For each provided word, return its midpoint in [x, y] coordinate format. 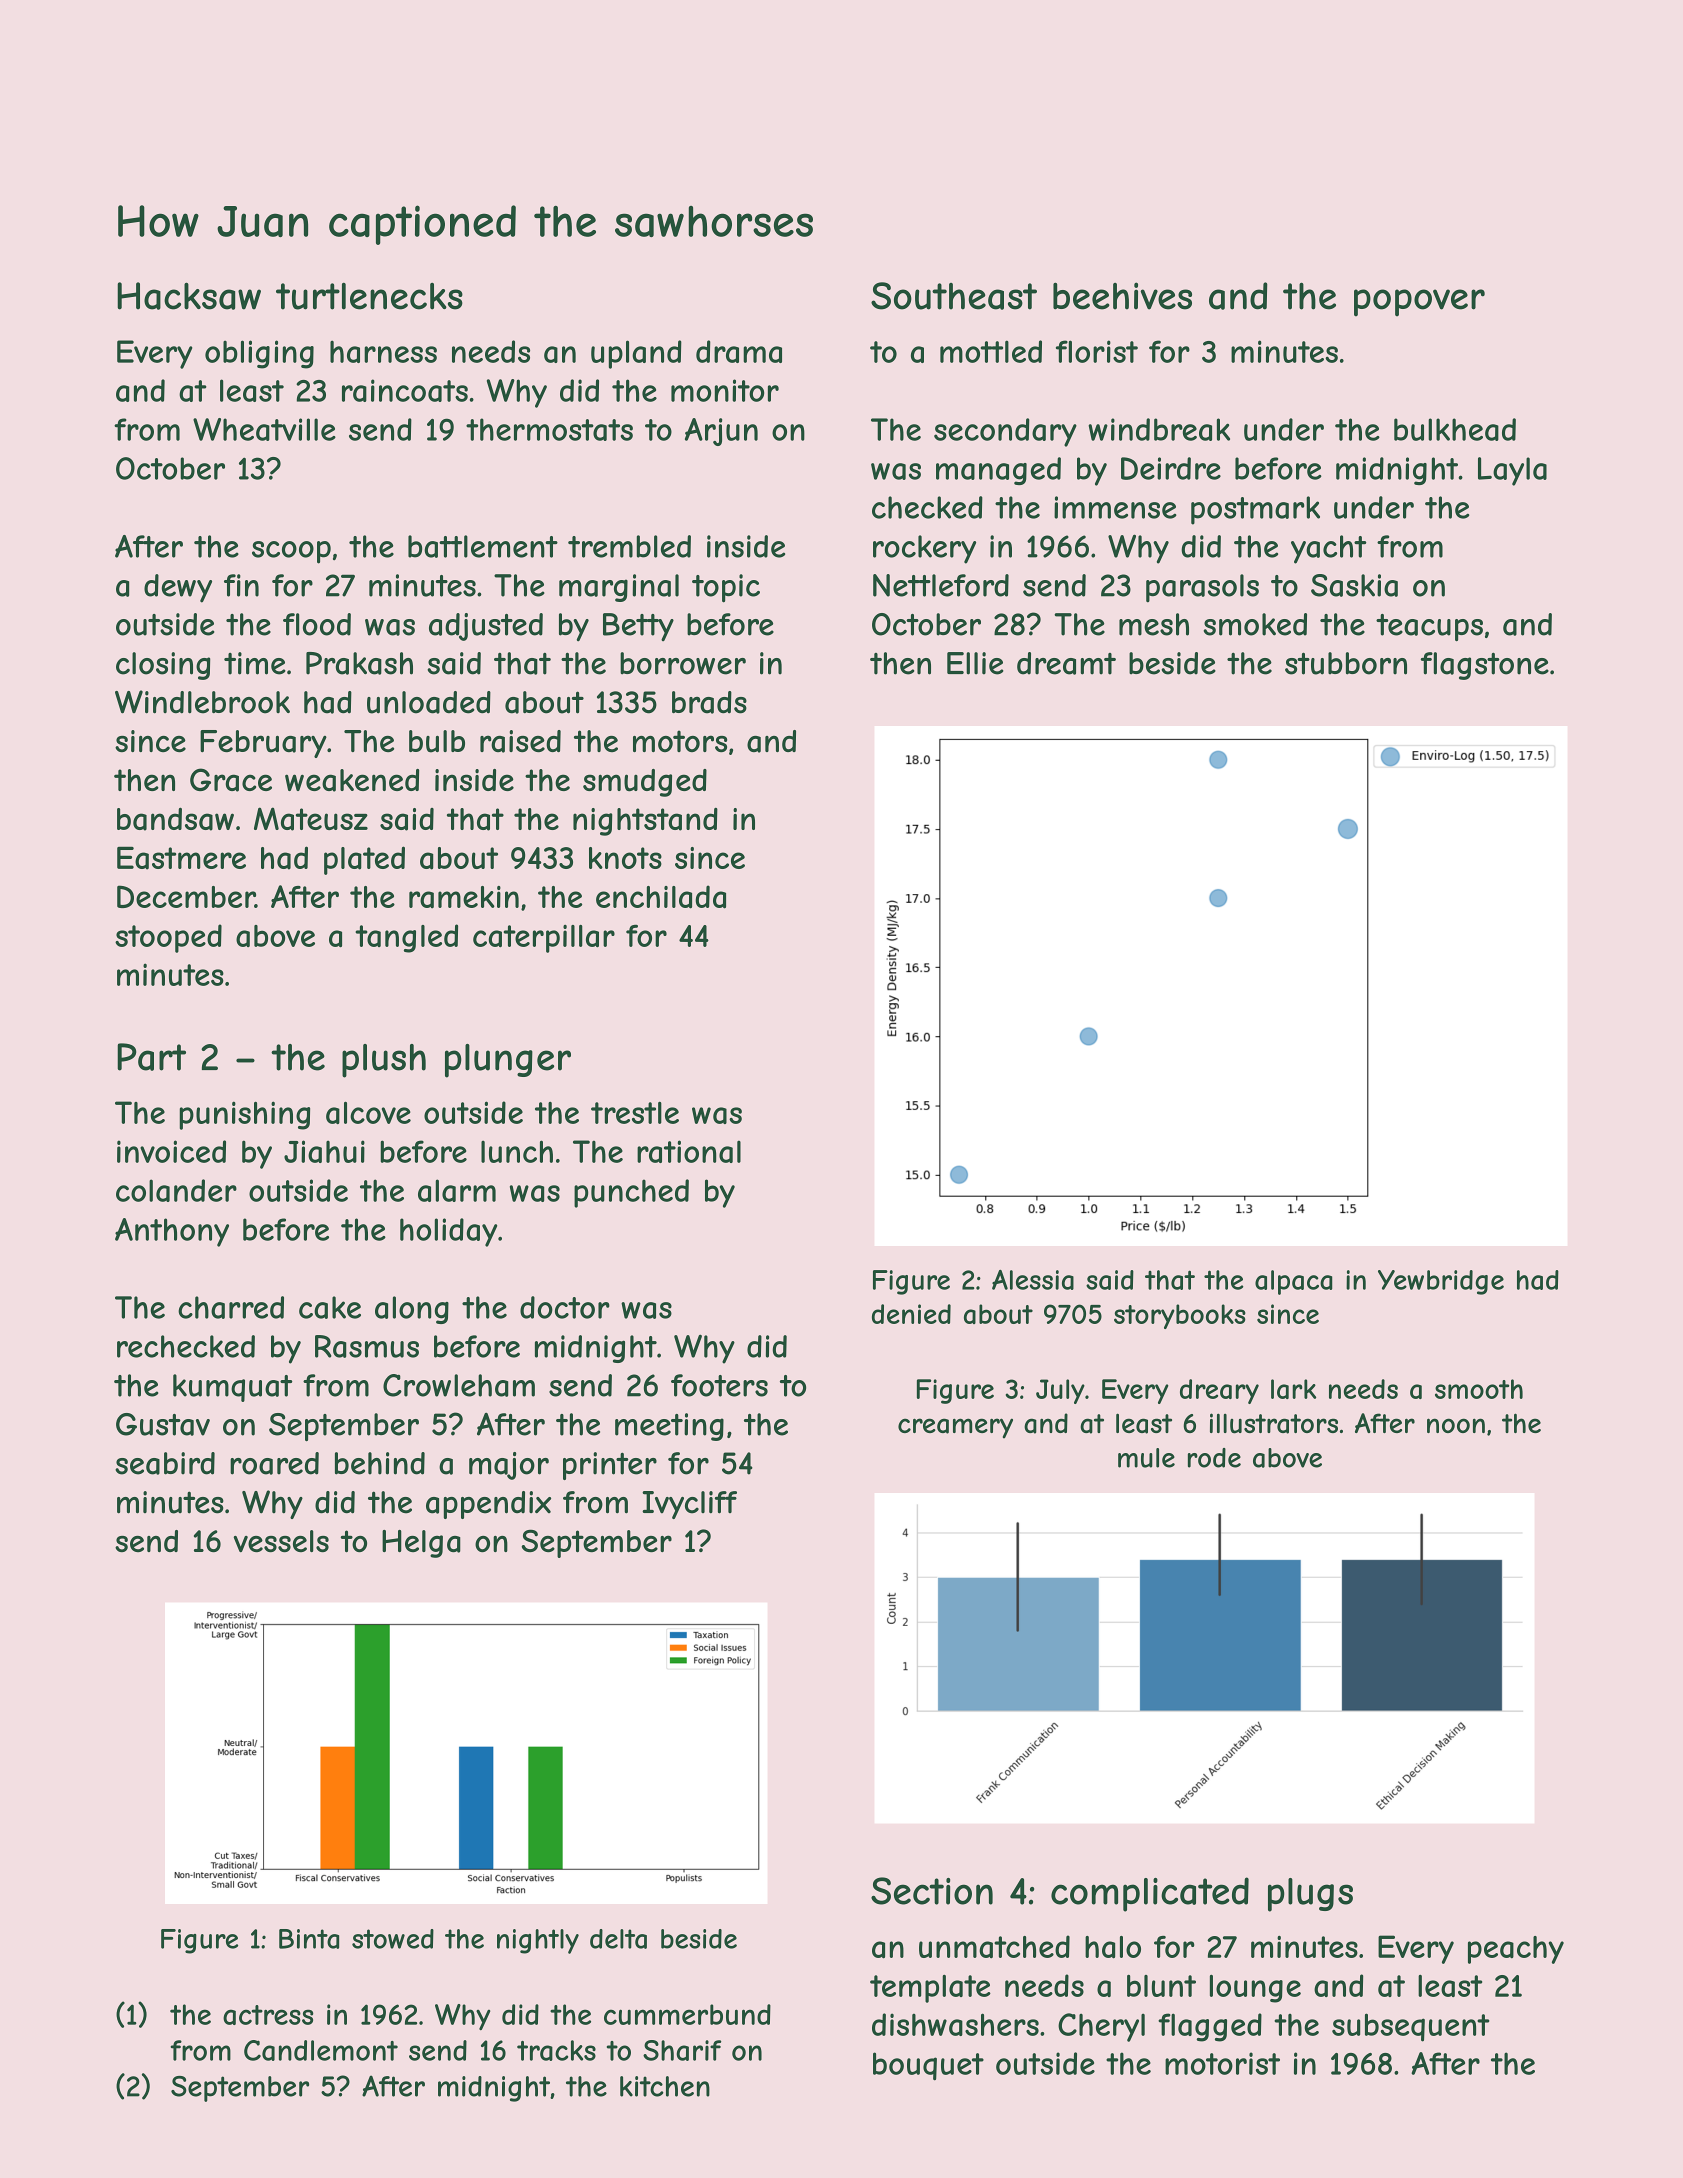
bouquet [928, 2066]
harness [383, 351]
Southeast [954, 296]
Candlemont [321, 2050]
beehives [1122, 296]
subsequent [1410, 2027]
